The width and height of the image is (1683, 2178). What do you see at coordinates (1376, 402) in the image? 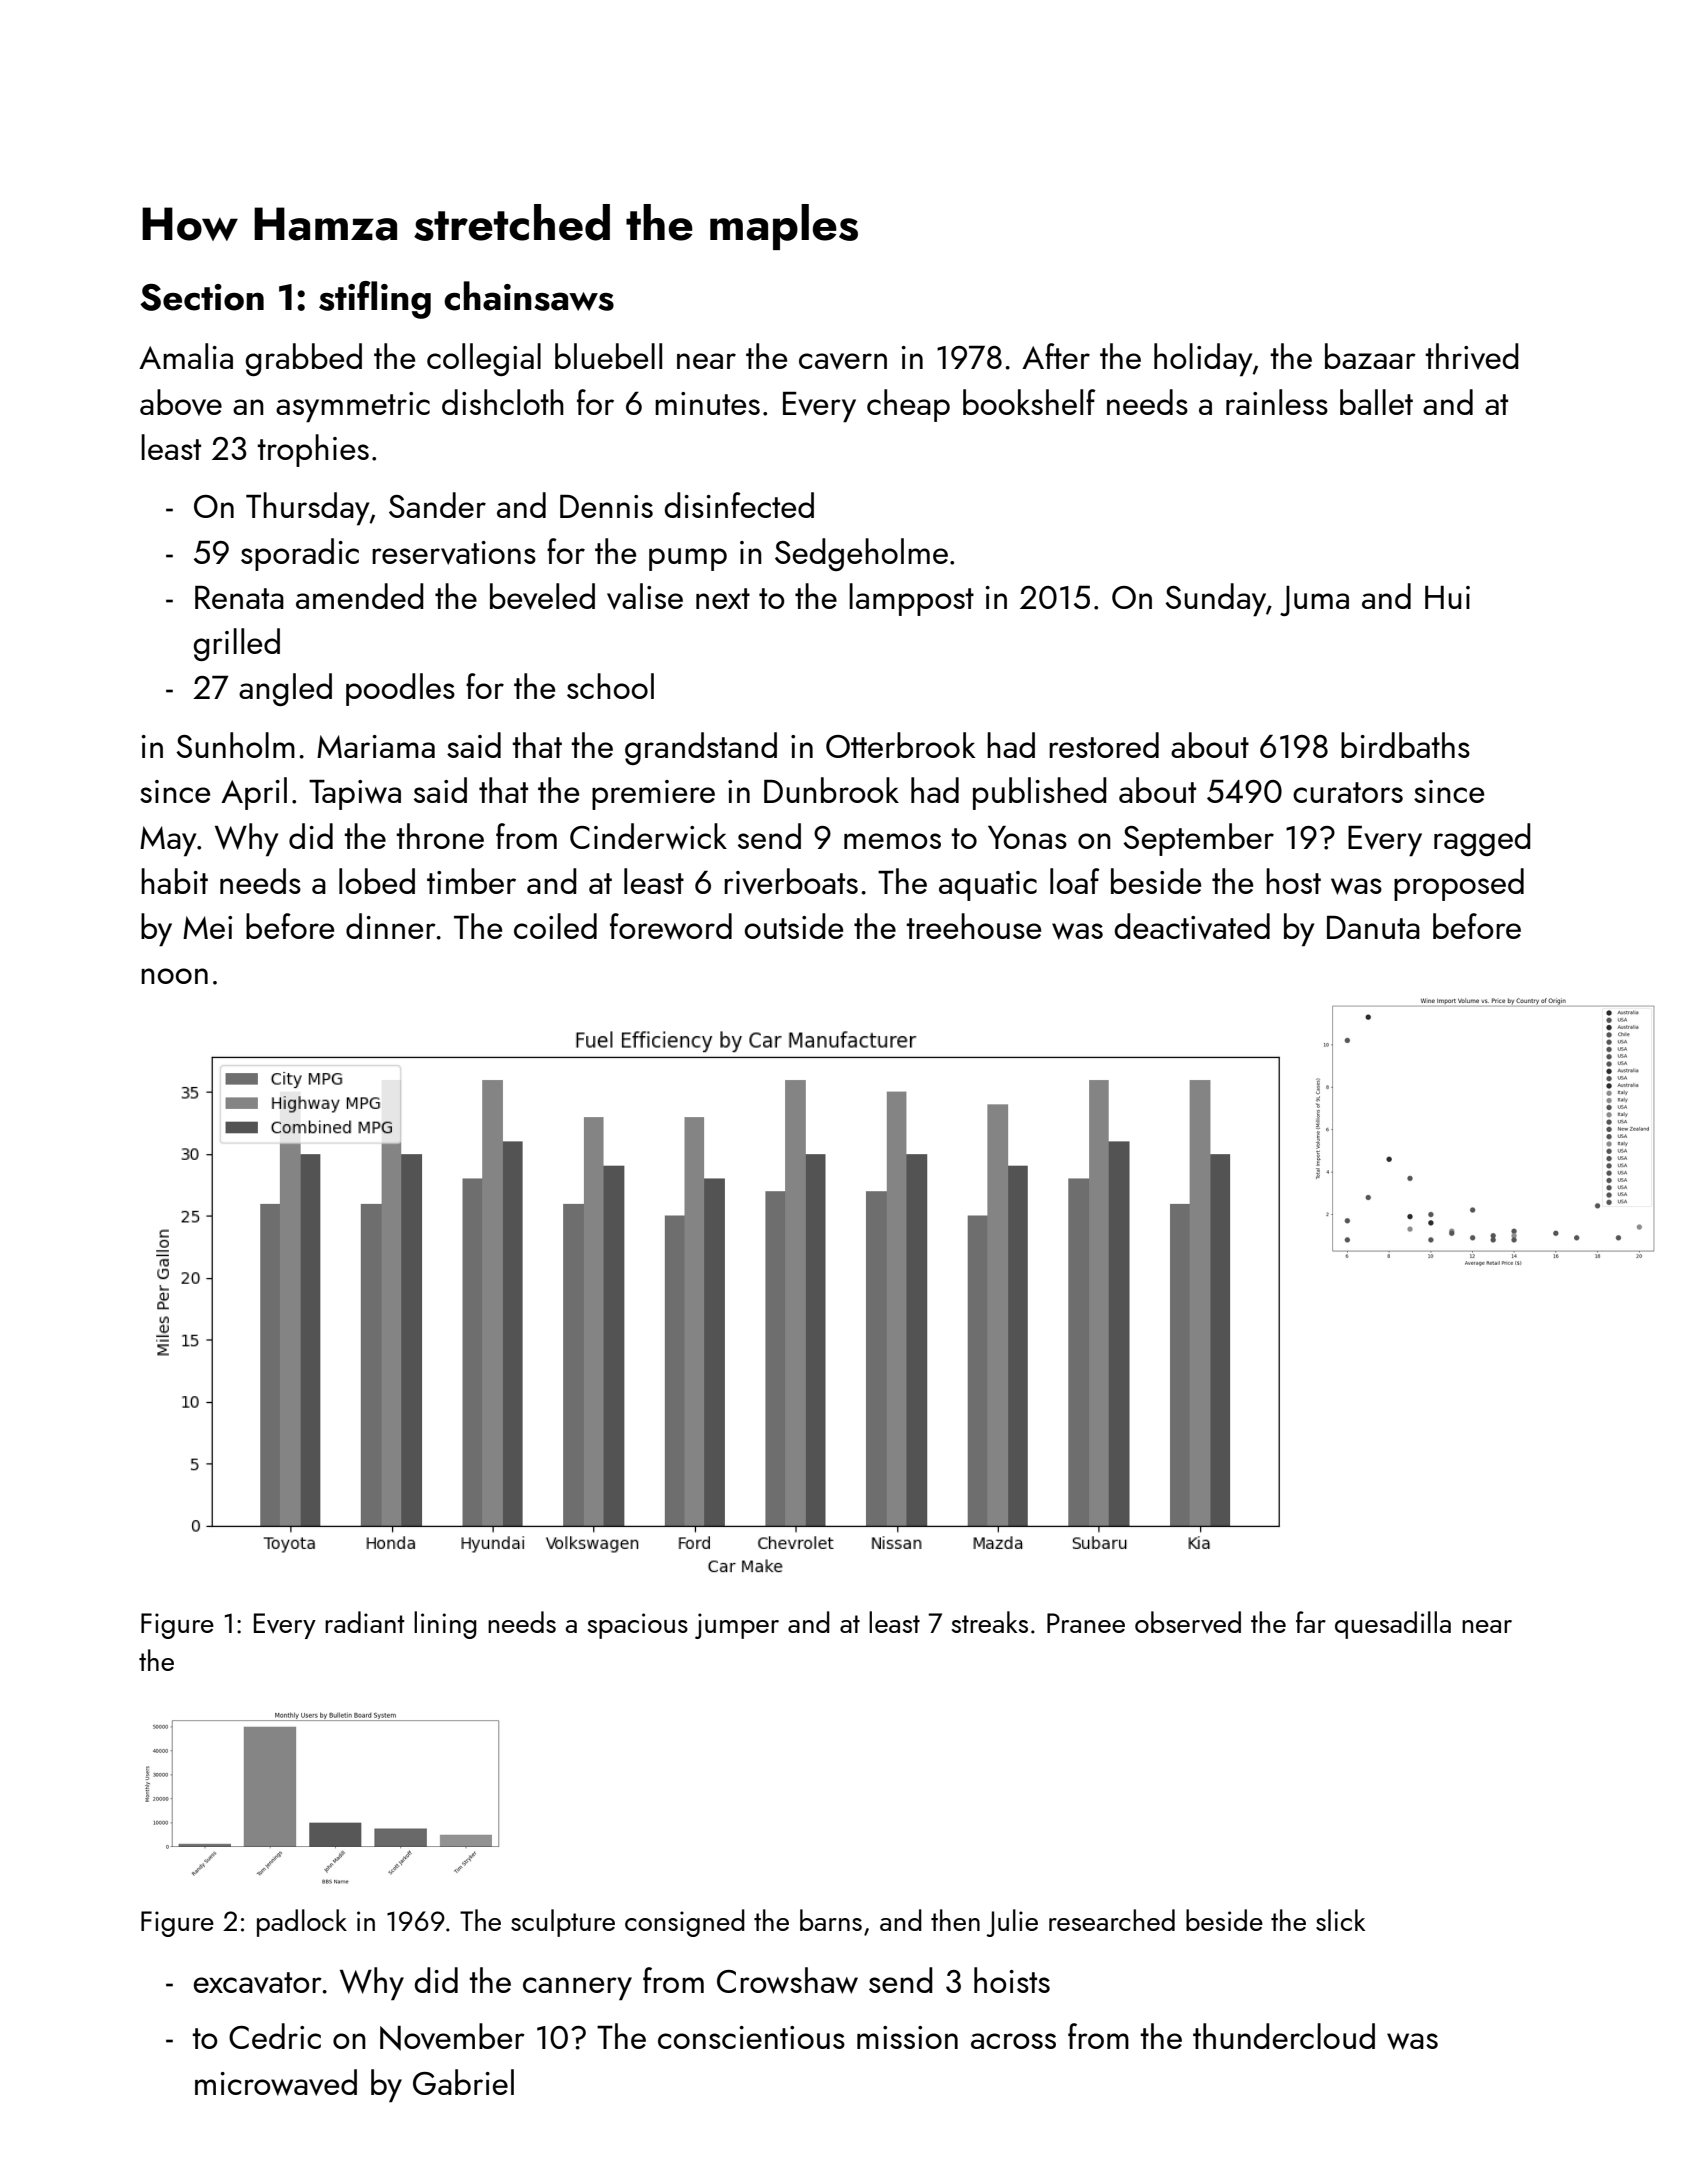
I see `ballet` at bounding box center [1376, 402].
